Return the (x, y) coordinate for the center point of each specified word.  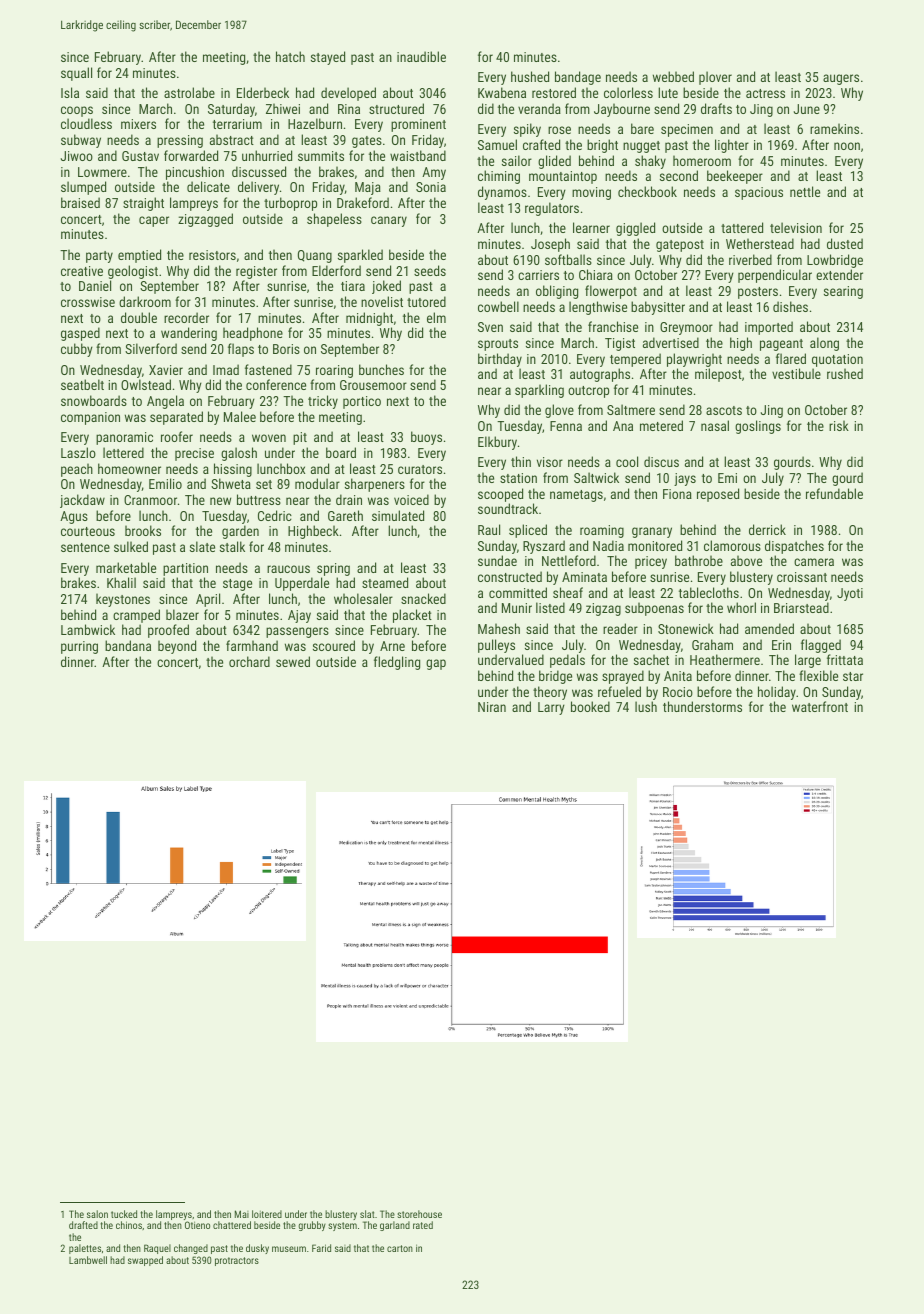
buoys (426, 438)
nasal (715, 425)
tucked (124, 1214)
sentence (85, 547)
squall (76, 74)
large (808, 661)
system (342, 1226)
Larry (551, 708)
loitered (267, 1214)
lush (646, 706)
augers (841, 79)
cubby (77, 350)
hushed (530, 76)
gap (436, 664)
